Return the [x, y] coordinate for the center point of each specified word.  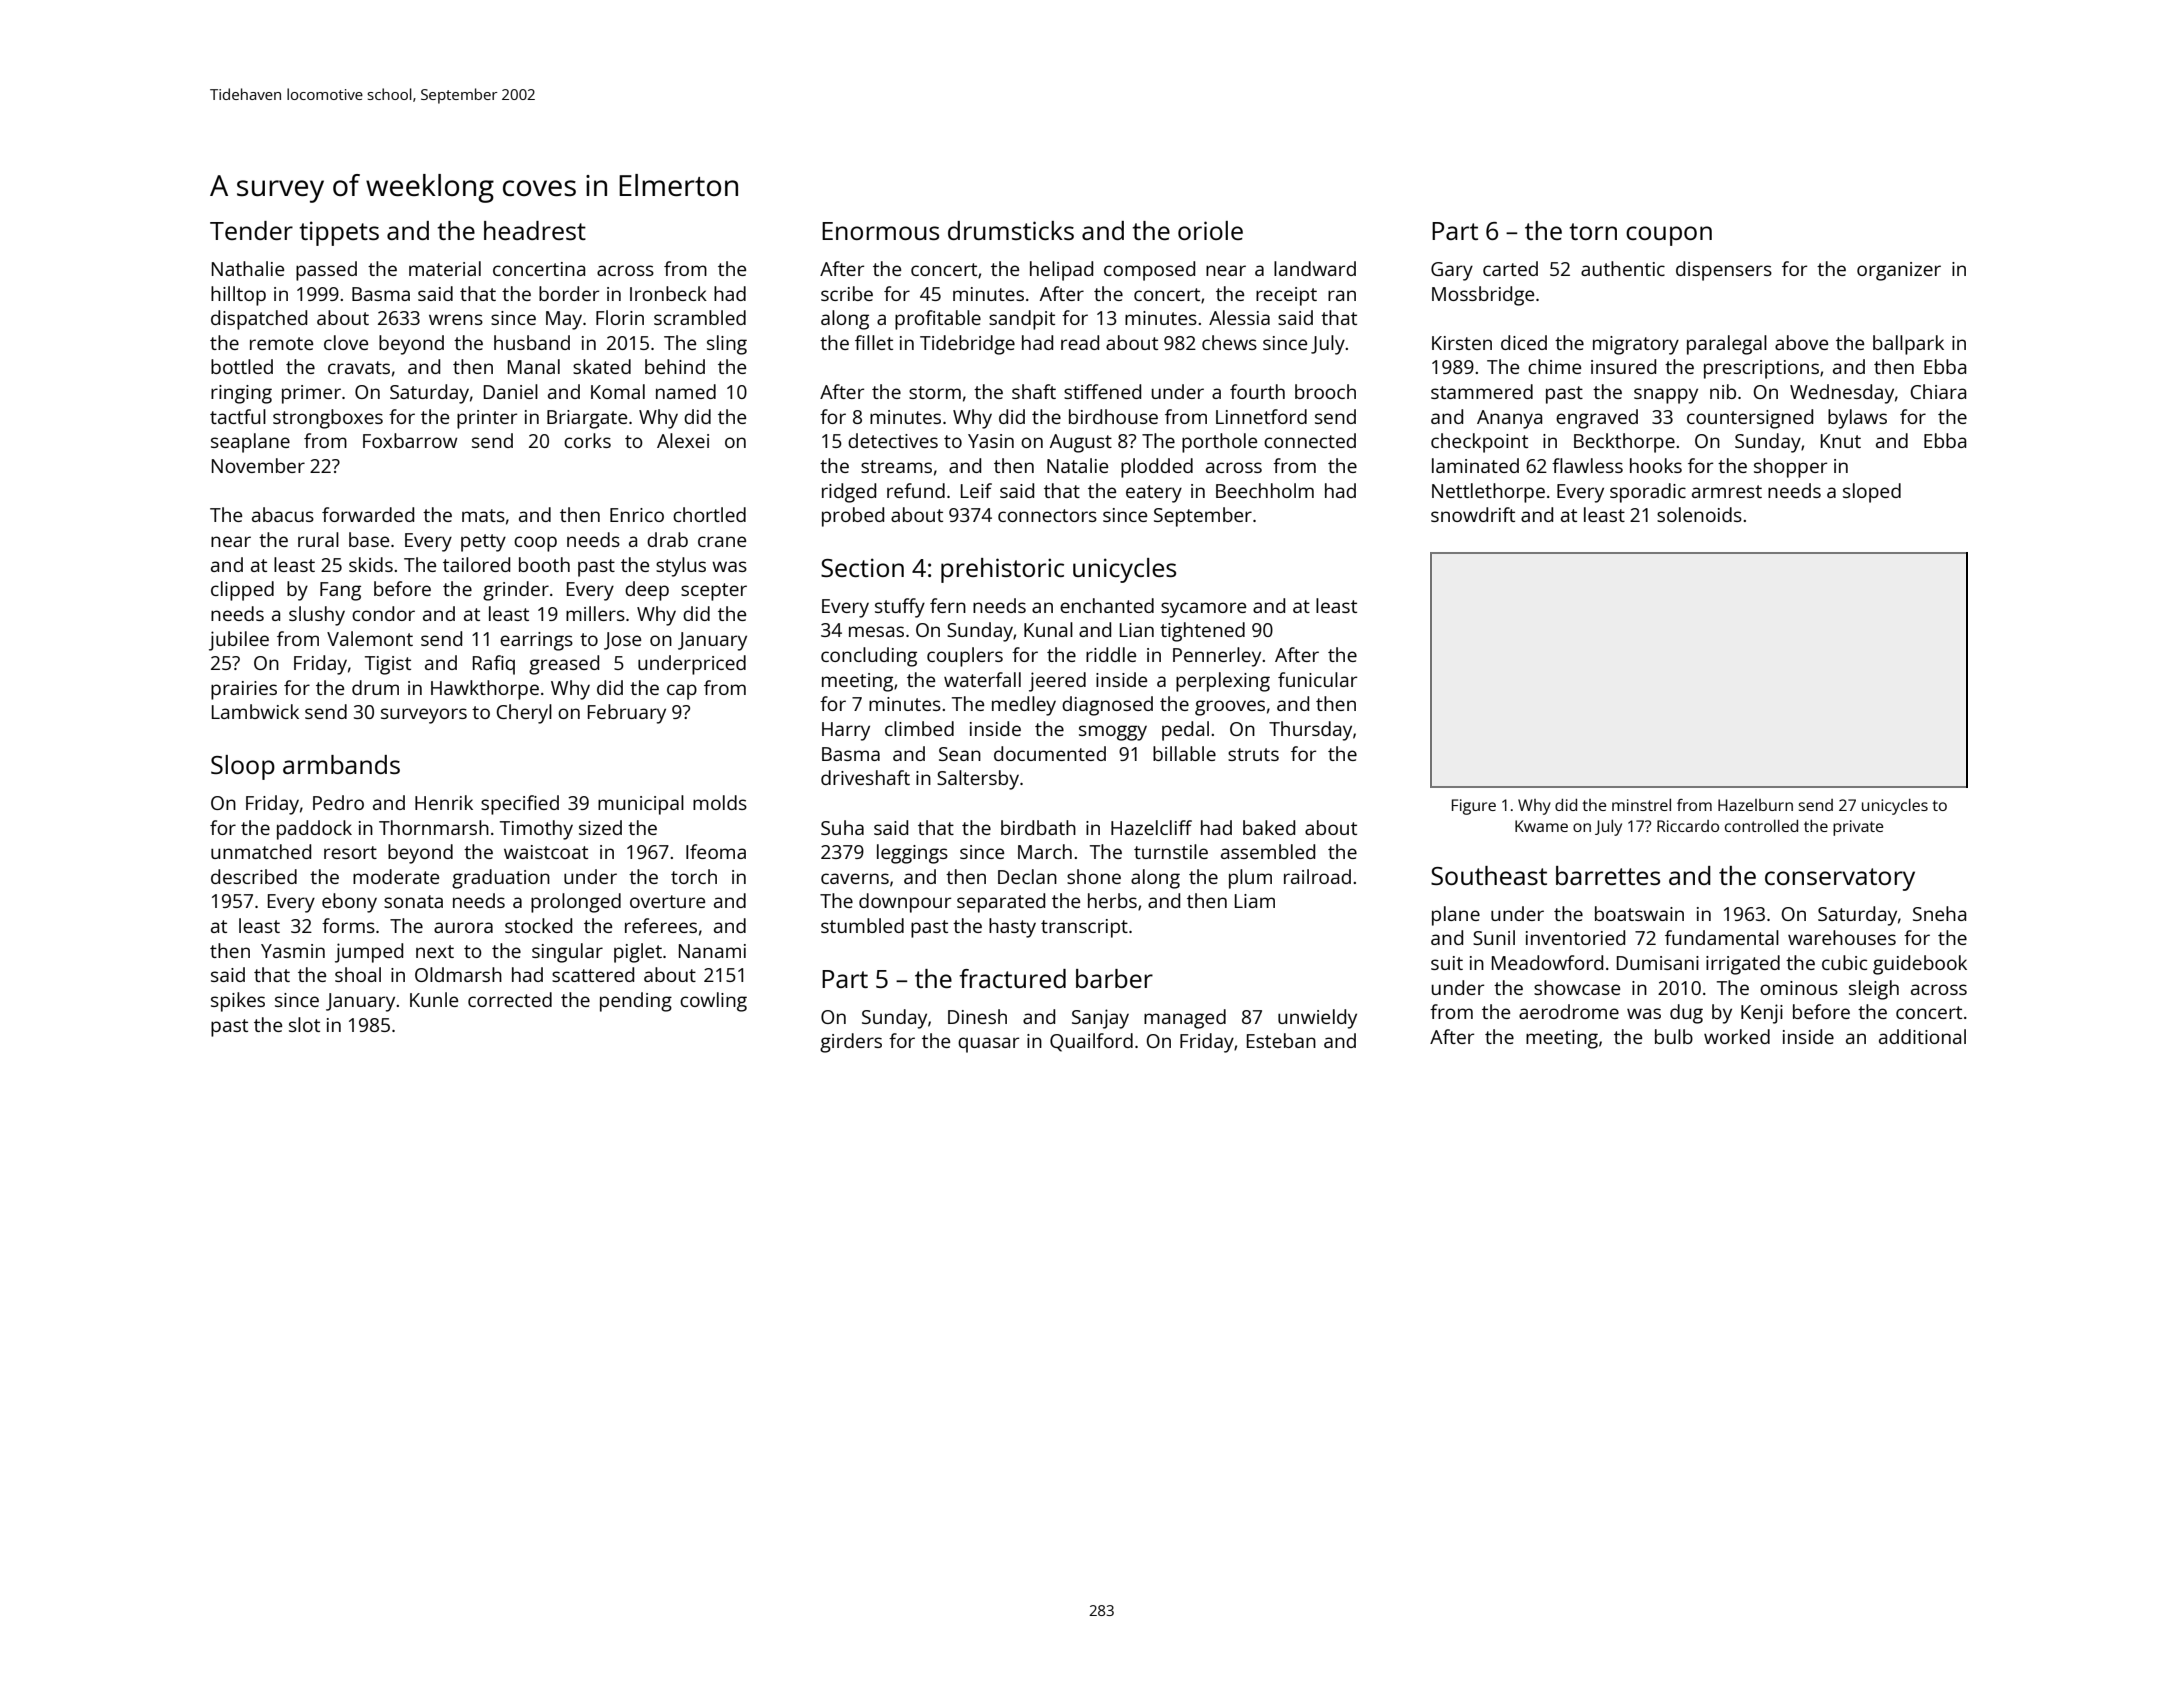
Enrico [637, 515]
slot [304, 1024]
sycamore [1203, 610]
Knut [1841, 441]
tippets [339, 233]
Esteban [1281, 1040]
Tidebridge [967, 345]
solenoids [1699, 514]
